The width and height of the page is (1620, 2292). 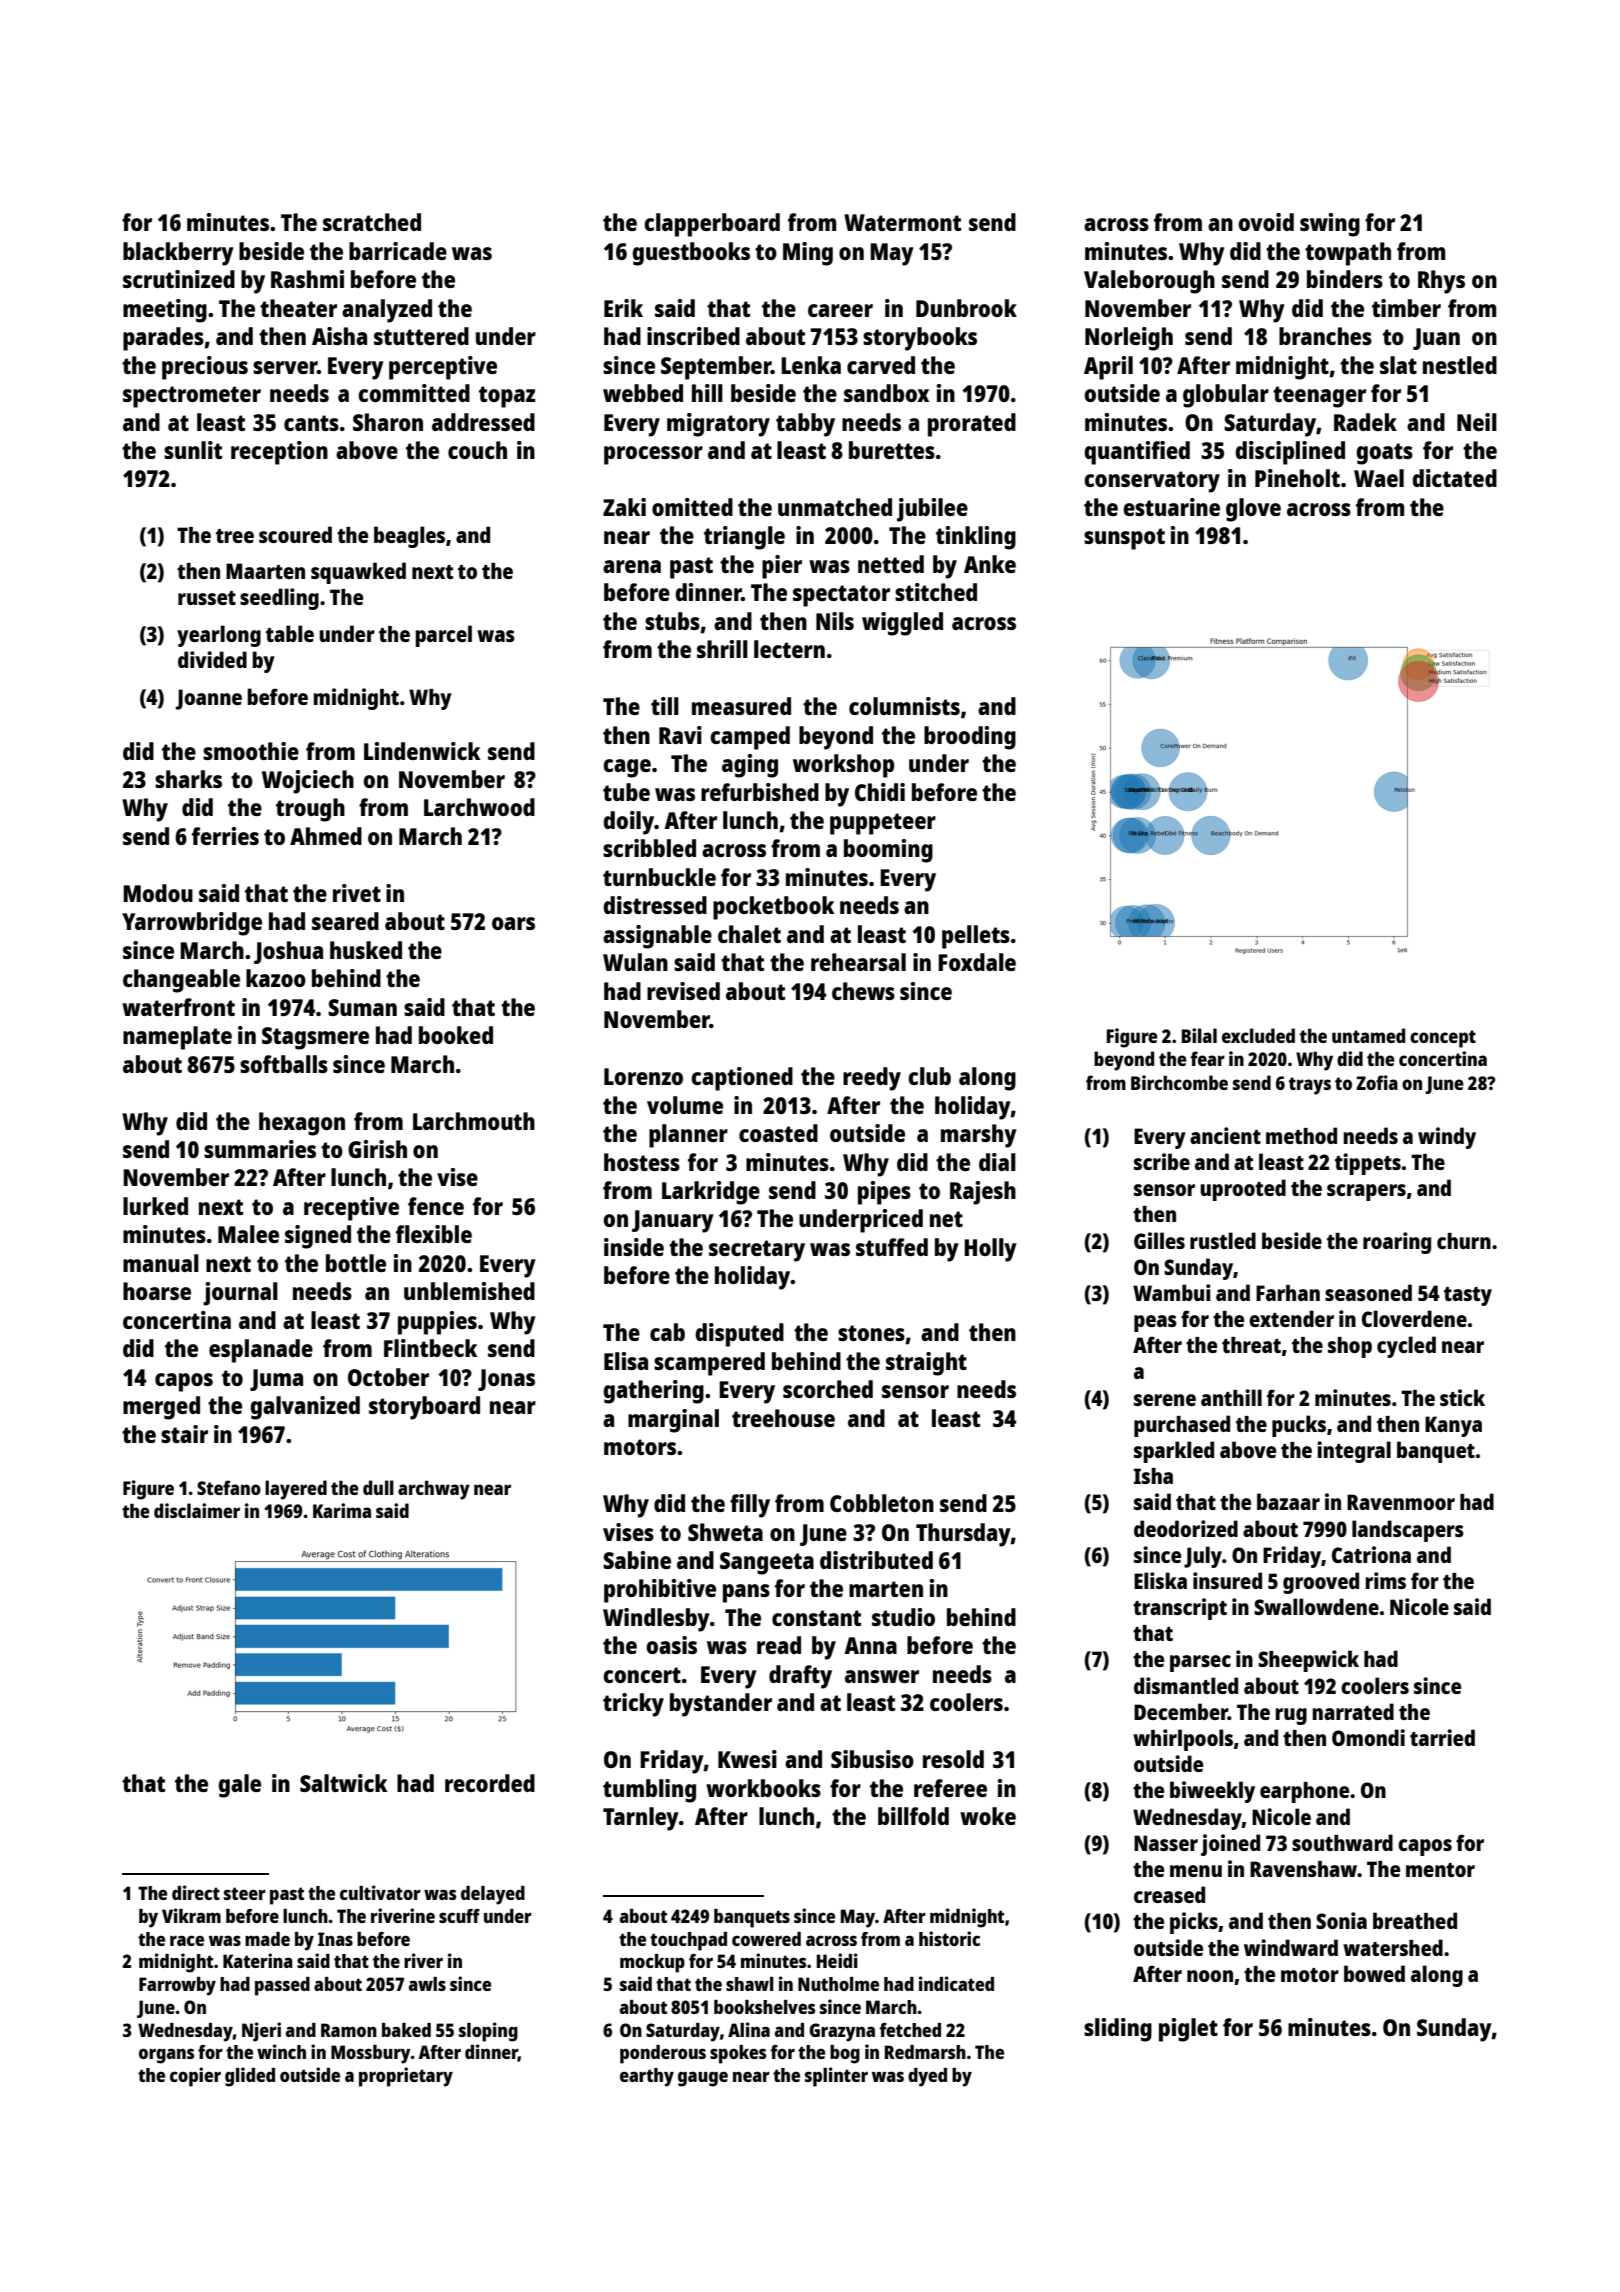 I want to click on migratory, so click(x=718, y=425).
